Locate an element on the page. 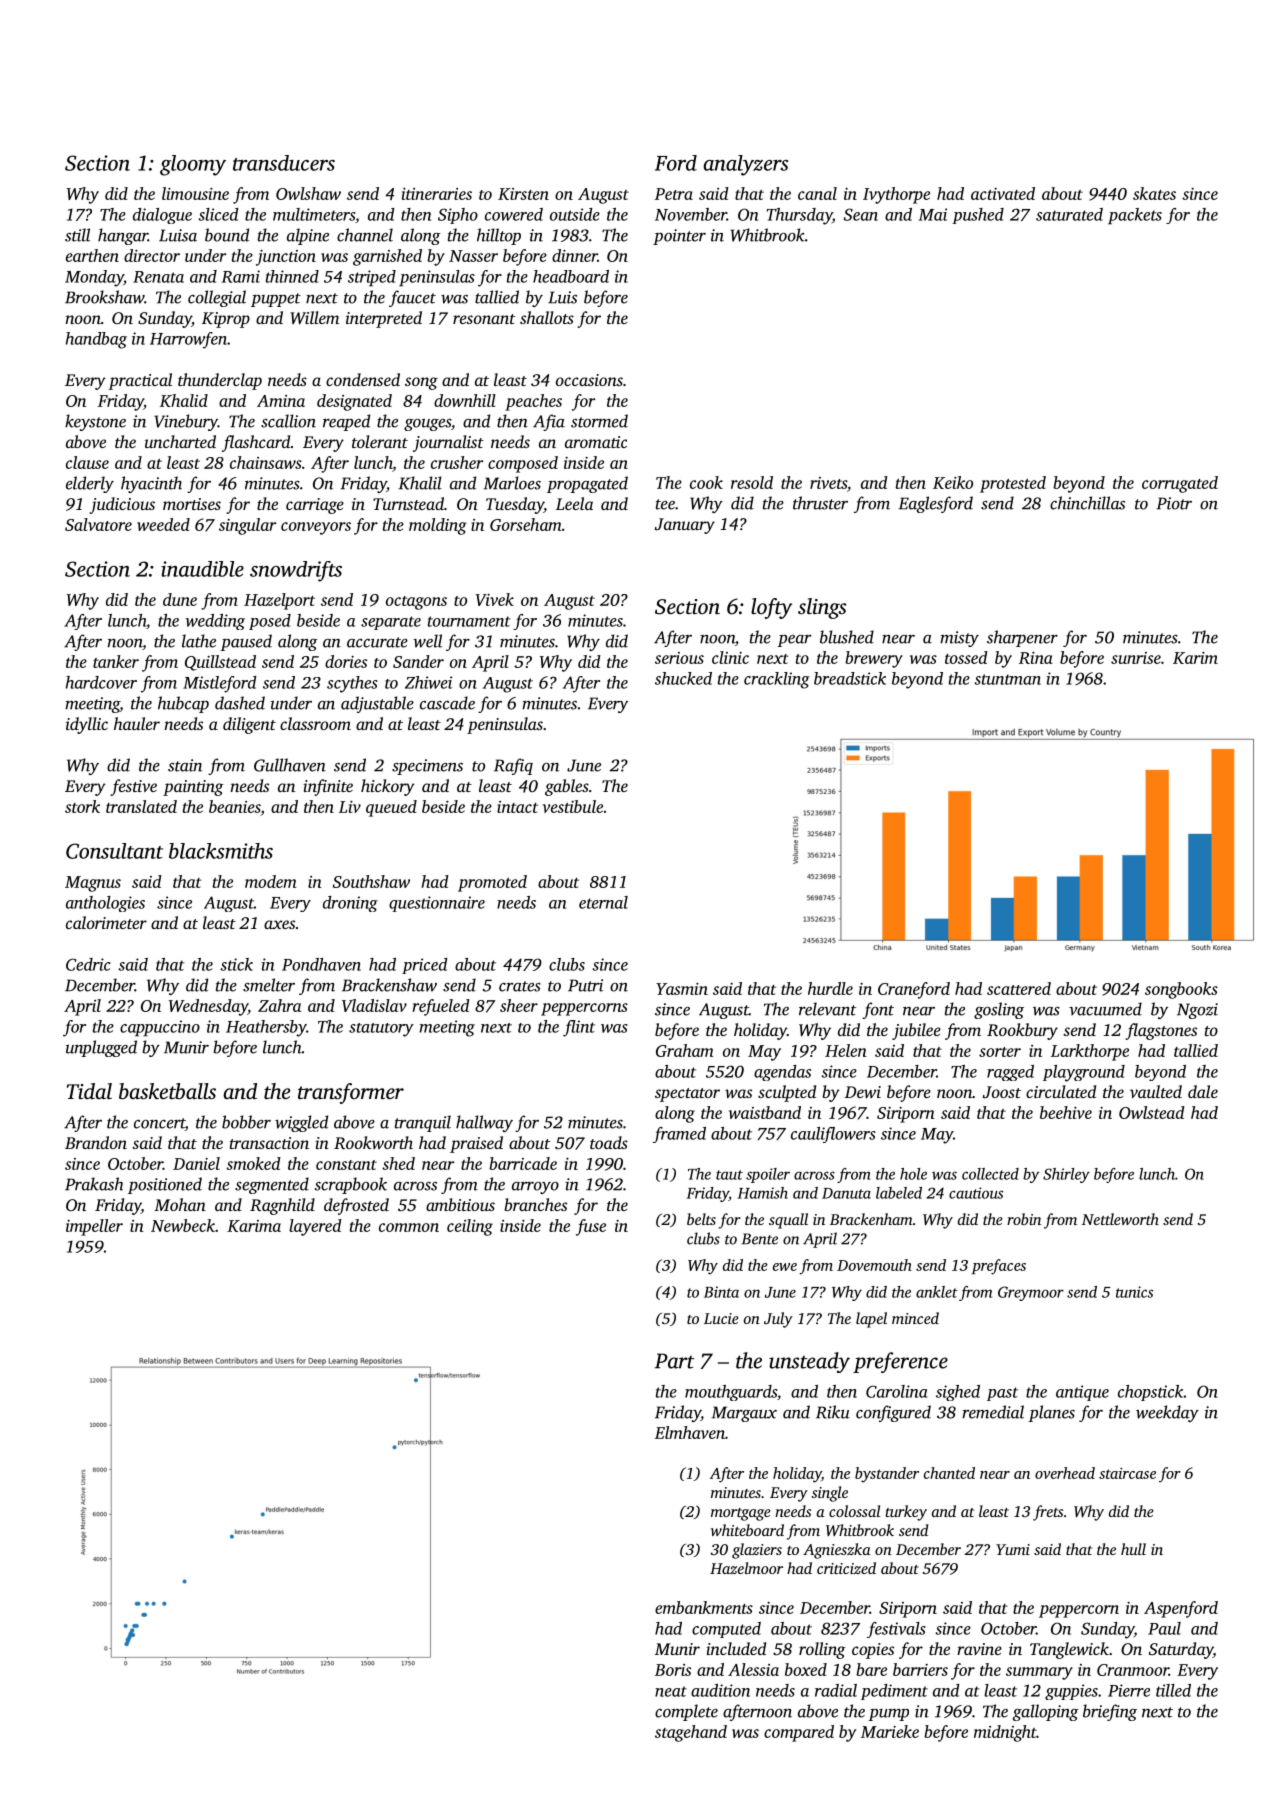 This document has height=1814, width=1283. eternal is located at coordinates (603, 902).
